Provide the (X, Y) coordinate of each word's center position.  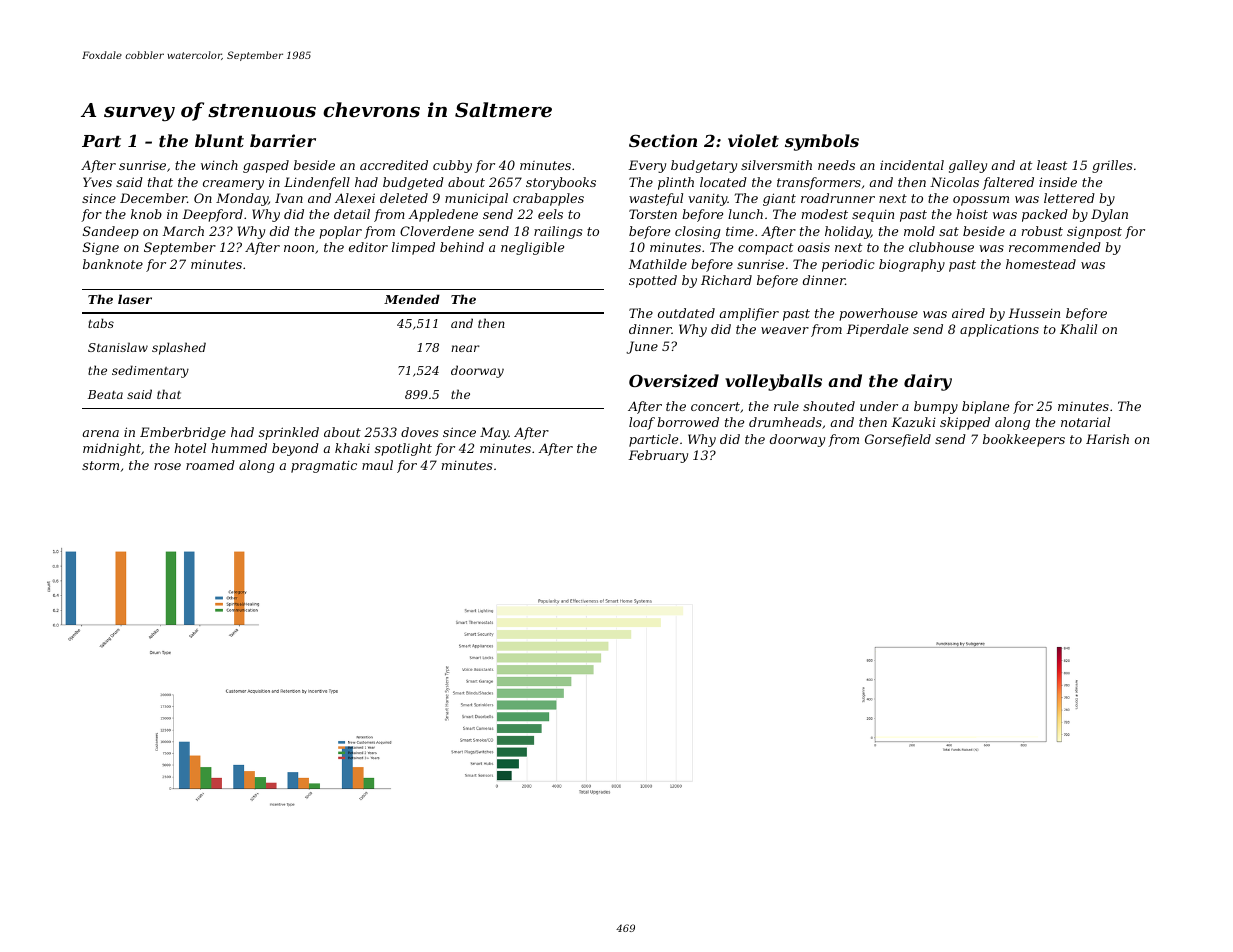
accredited (394, 165)
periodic (848, 265)
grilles (1112, 166)
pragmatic (324, 467)
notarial (1085, 422)
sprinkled (289, 433)
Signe (101, 248)
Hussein (1034, 313)
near (465, 348)
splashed (179, 348)
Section (663, 140)
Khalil (1078, 329)
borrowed (688, 422)
